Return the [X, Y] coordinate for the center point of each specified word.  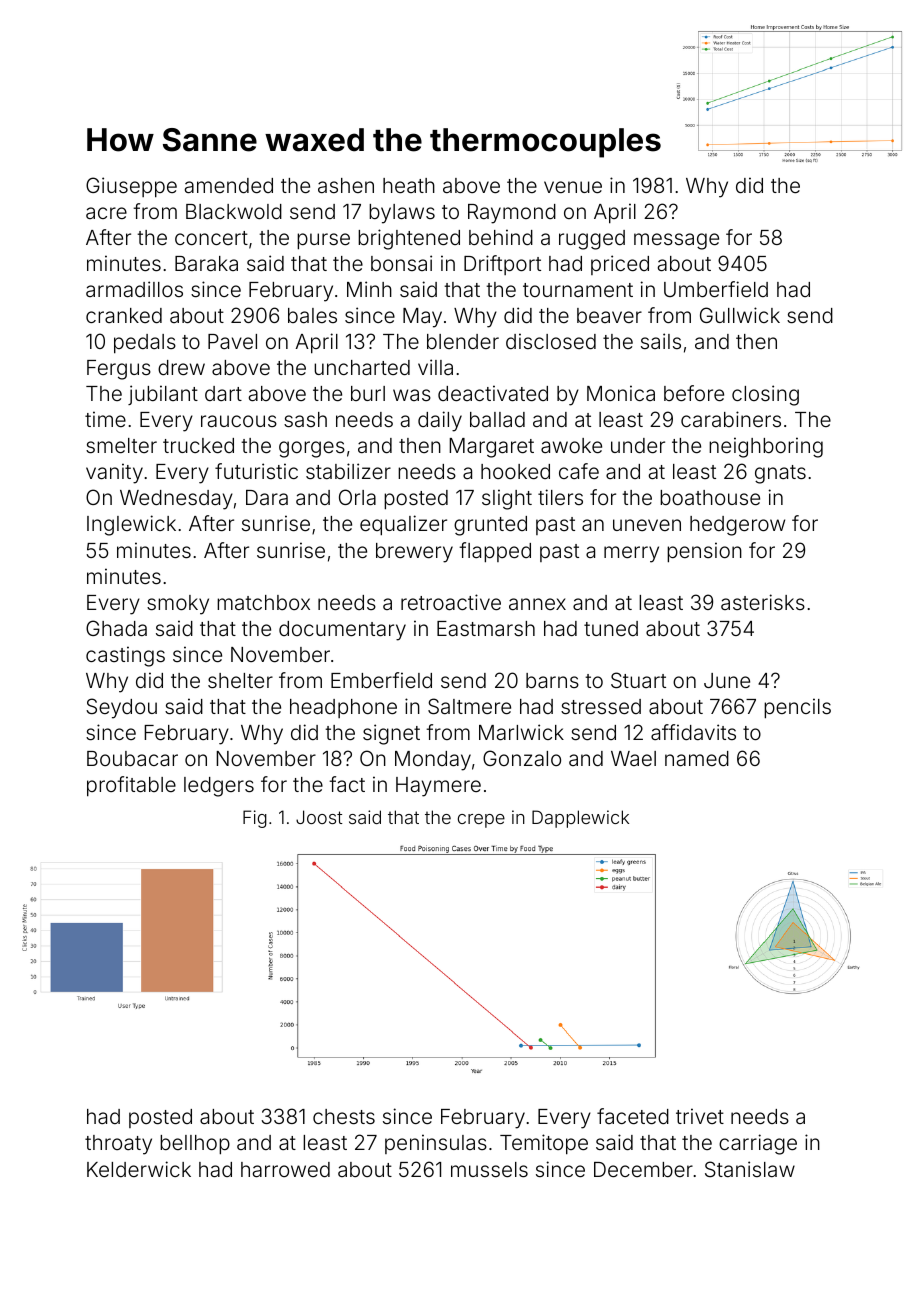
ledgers [219, 787]
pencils [797, 708]
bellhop [195, 1145]
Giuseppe [131, 187]
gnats [780, 474]
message [676, 241]
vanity [114, 473]
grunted [490, 526]
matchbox [263, 602]
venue [573, 187]
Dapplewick [580, 819]
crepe [481, 821]
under [638, 445]
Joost [319, 817]
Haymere [438, 787]
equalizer [403, 525]
